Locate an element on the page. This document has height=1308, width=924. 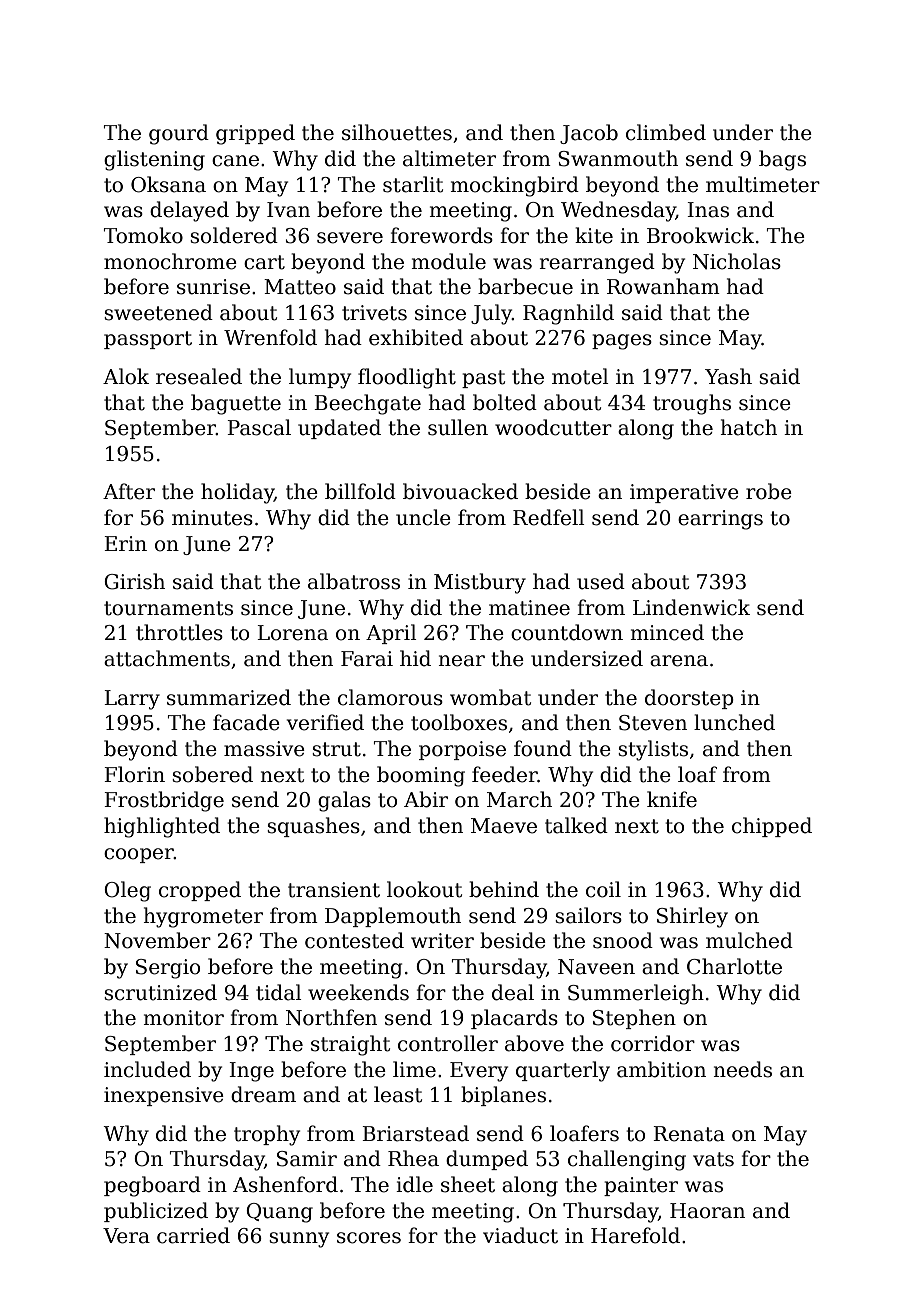
silhouettes is located at coordinates (397, 132).
